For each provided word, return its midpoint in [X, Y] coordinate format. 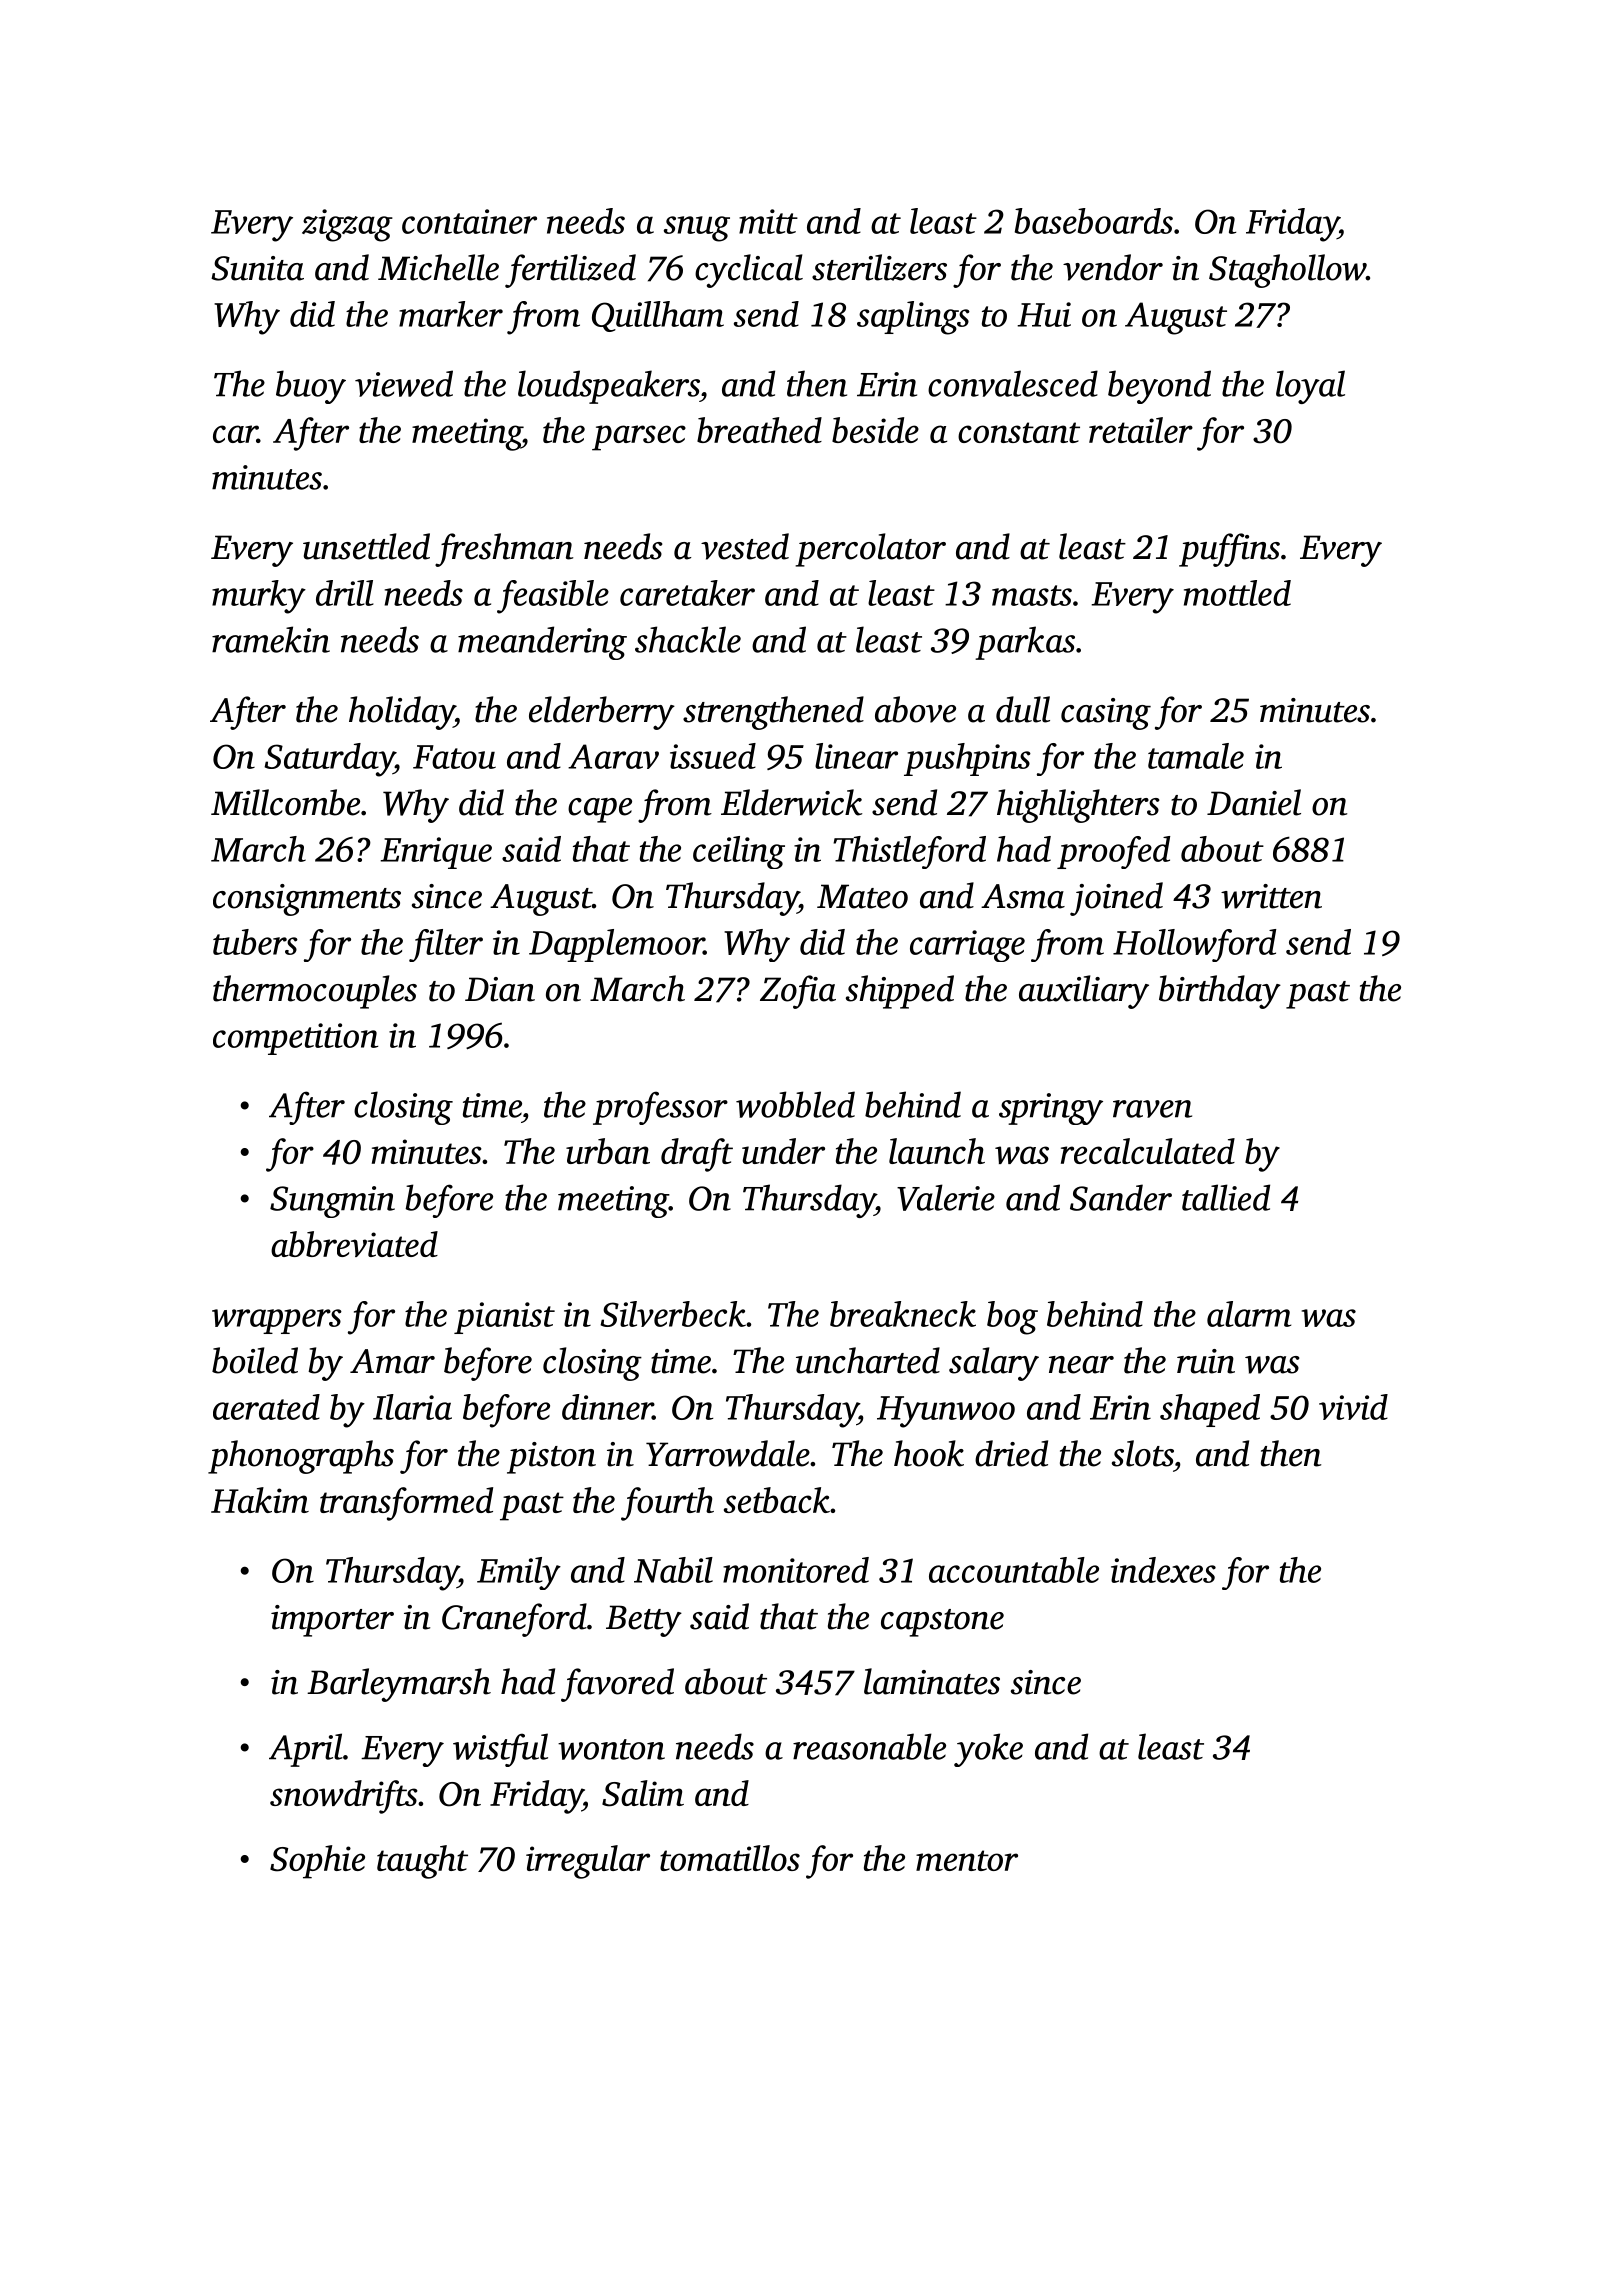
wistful [500, 1750]
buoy [311, 387]
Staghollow [1287, 271]
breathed [759, 430]
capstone [942, 1623]
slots [1142, 1453]
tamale [1196, 756]
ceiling [739, 852]
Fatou [454, 757]
